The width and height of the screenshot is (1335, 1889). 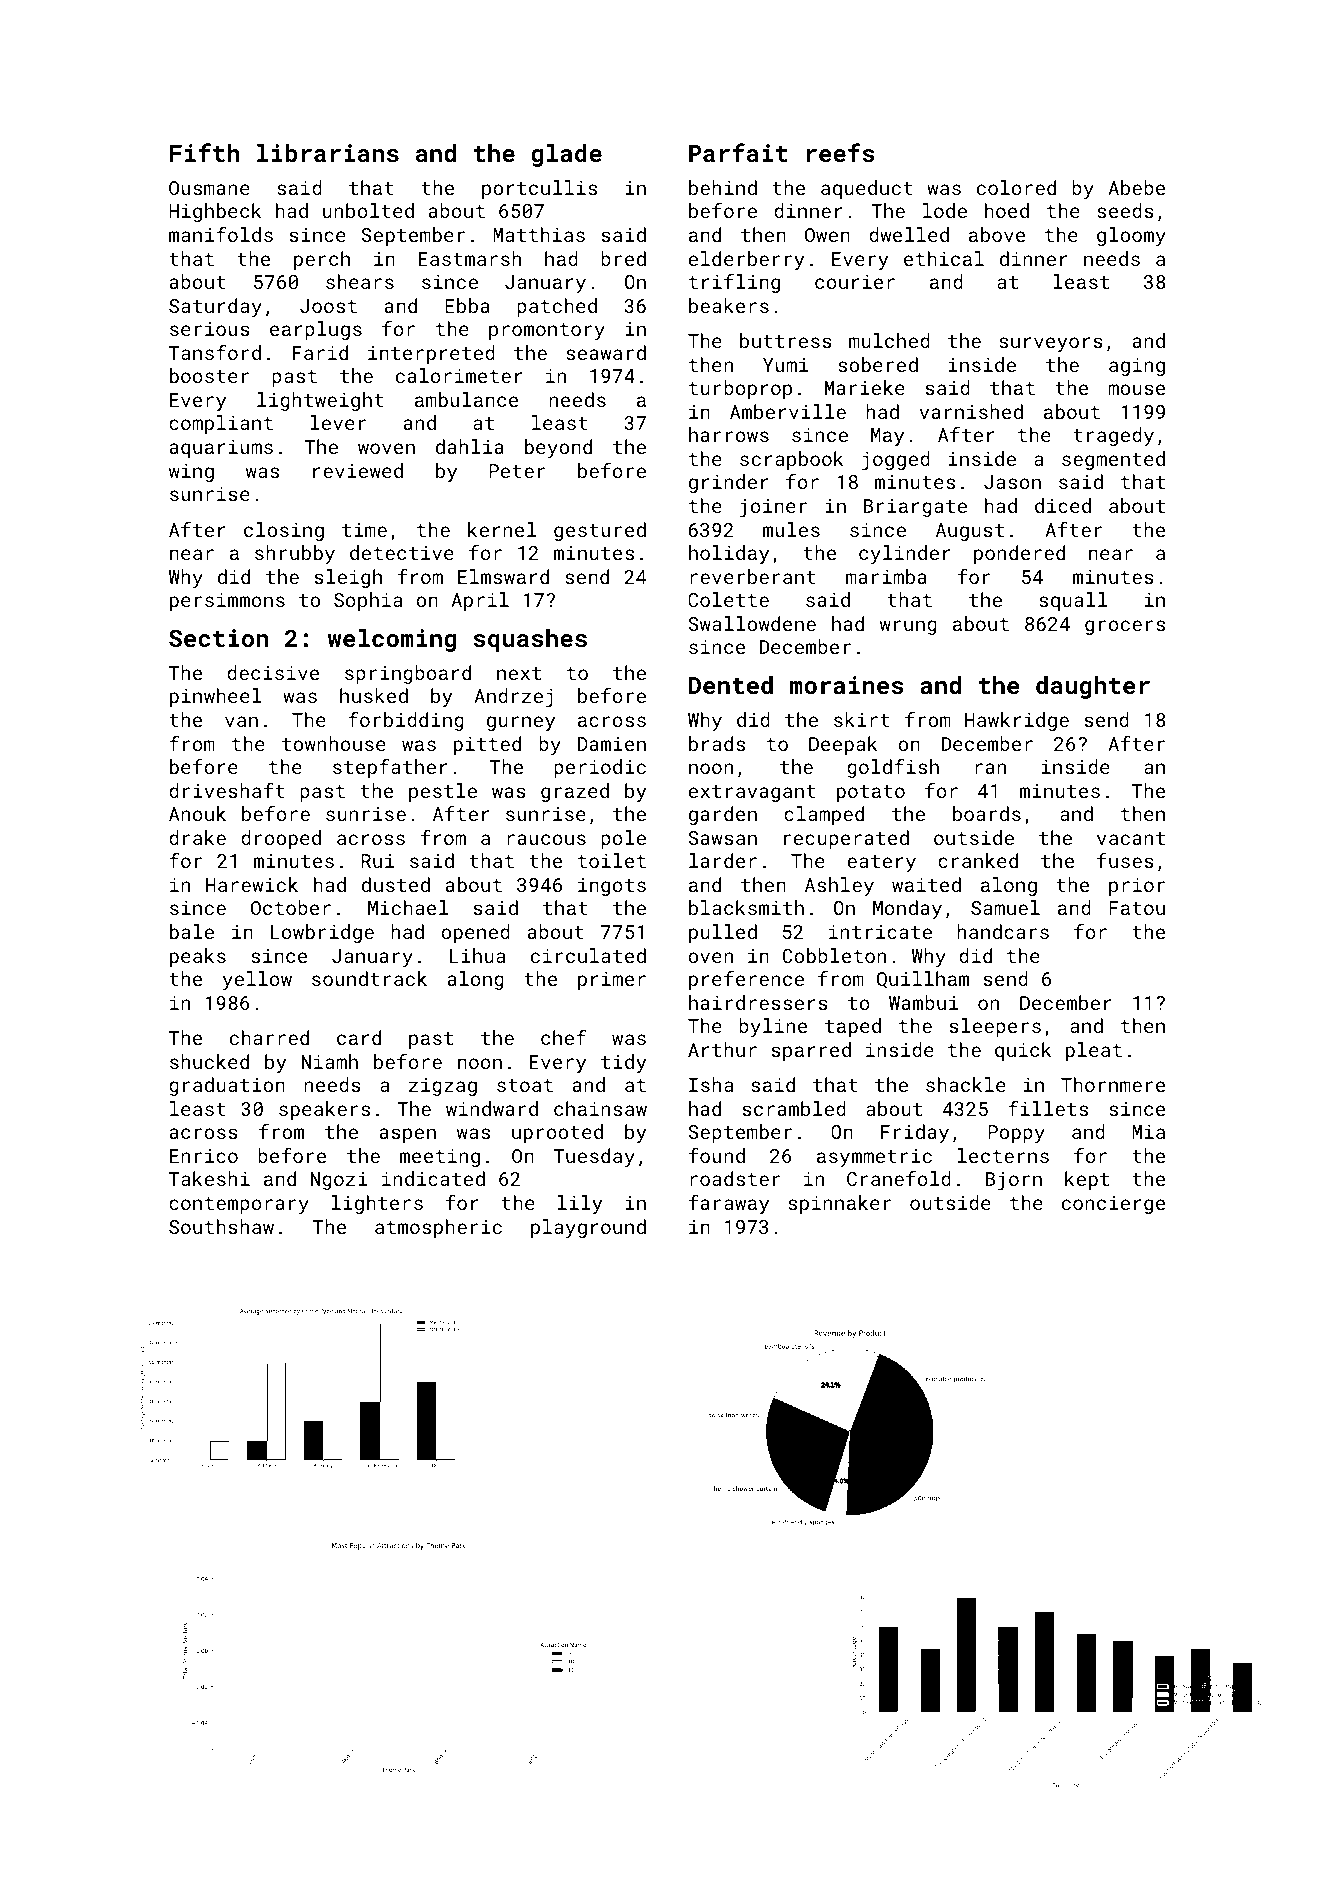 What do you see at coordinates (791, 460) in the screenshot?
I see `scrapbook` at bounding box center [791, 460].
